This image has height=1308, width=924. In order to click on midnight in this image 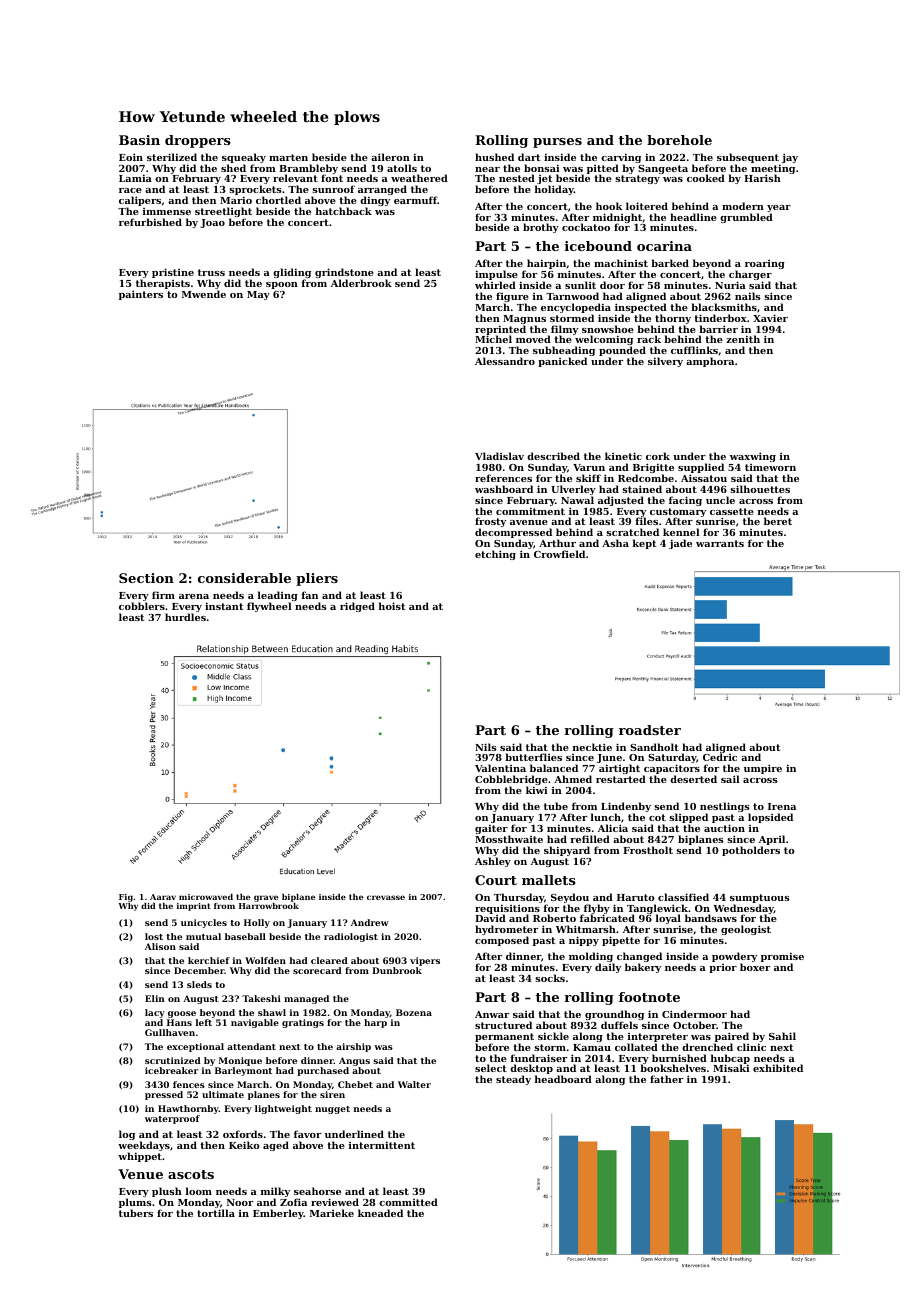, I will do `click(617, 218)`.
